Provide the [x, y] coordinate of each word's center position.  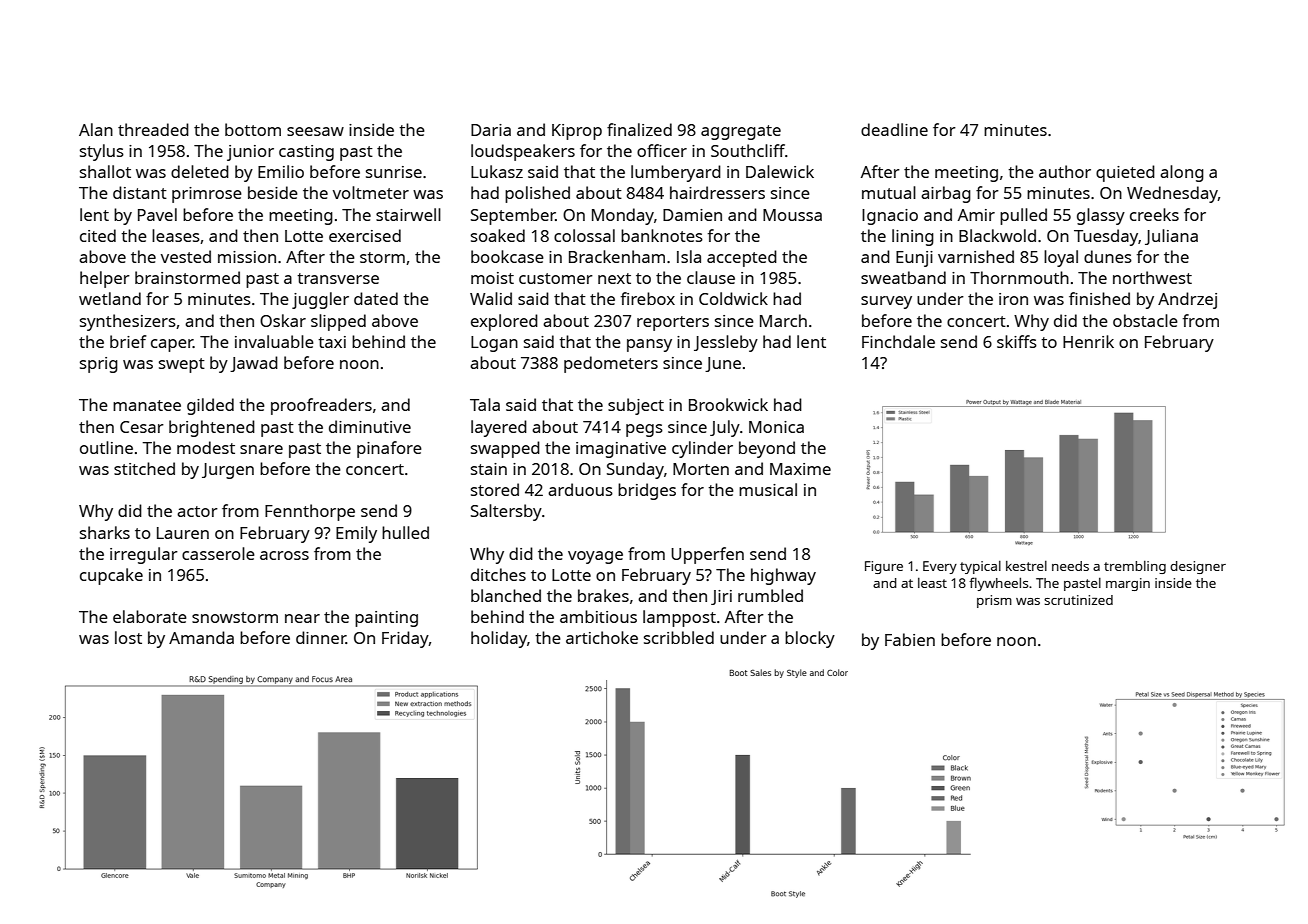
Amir [976, 215]
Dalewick [780, 171]
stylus [102, 152]
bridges [647, 491]
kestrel [1026, 566]
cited [98, 235]
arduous [580, 489]
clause [711, 277]
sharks [105, 532]
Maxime [800, 469]
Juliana [1171, 237]
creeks [1154, 214]
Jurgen [228, 471]
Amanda [201, 637]
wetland [110, 298]
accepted [742, 258]
